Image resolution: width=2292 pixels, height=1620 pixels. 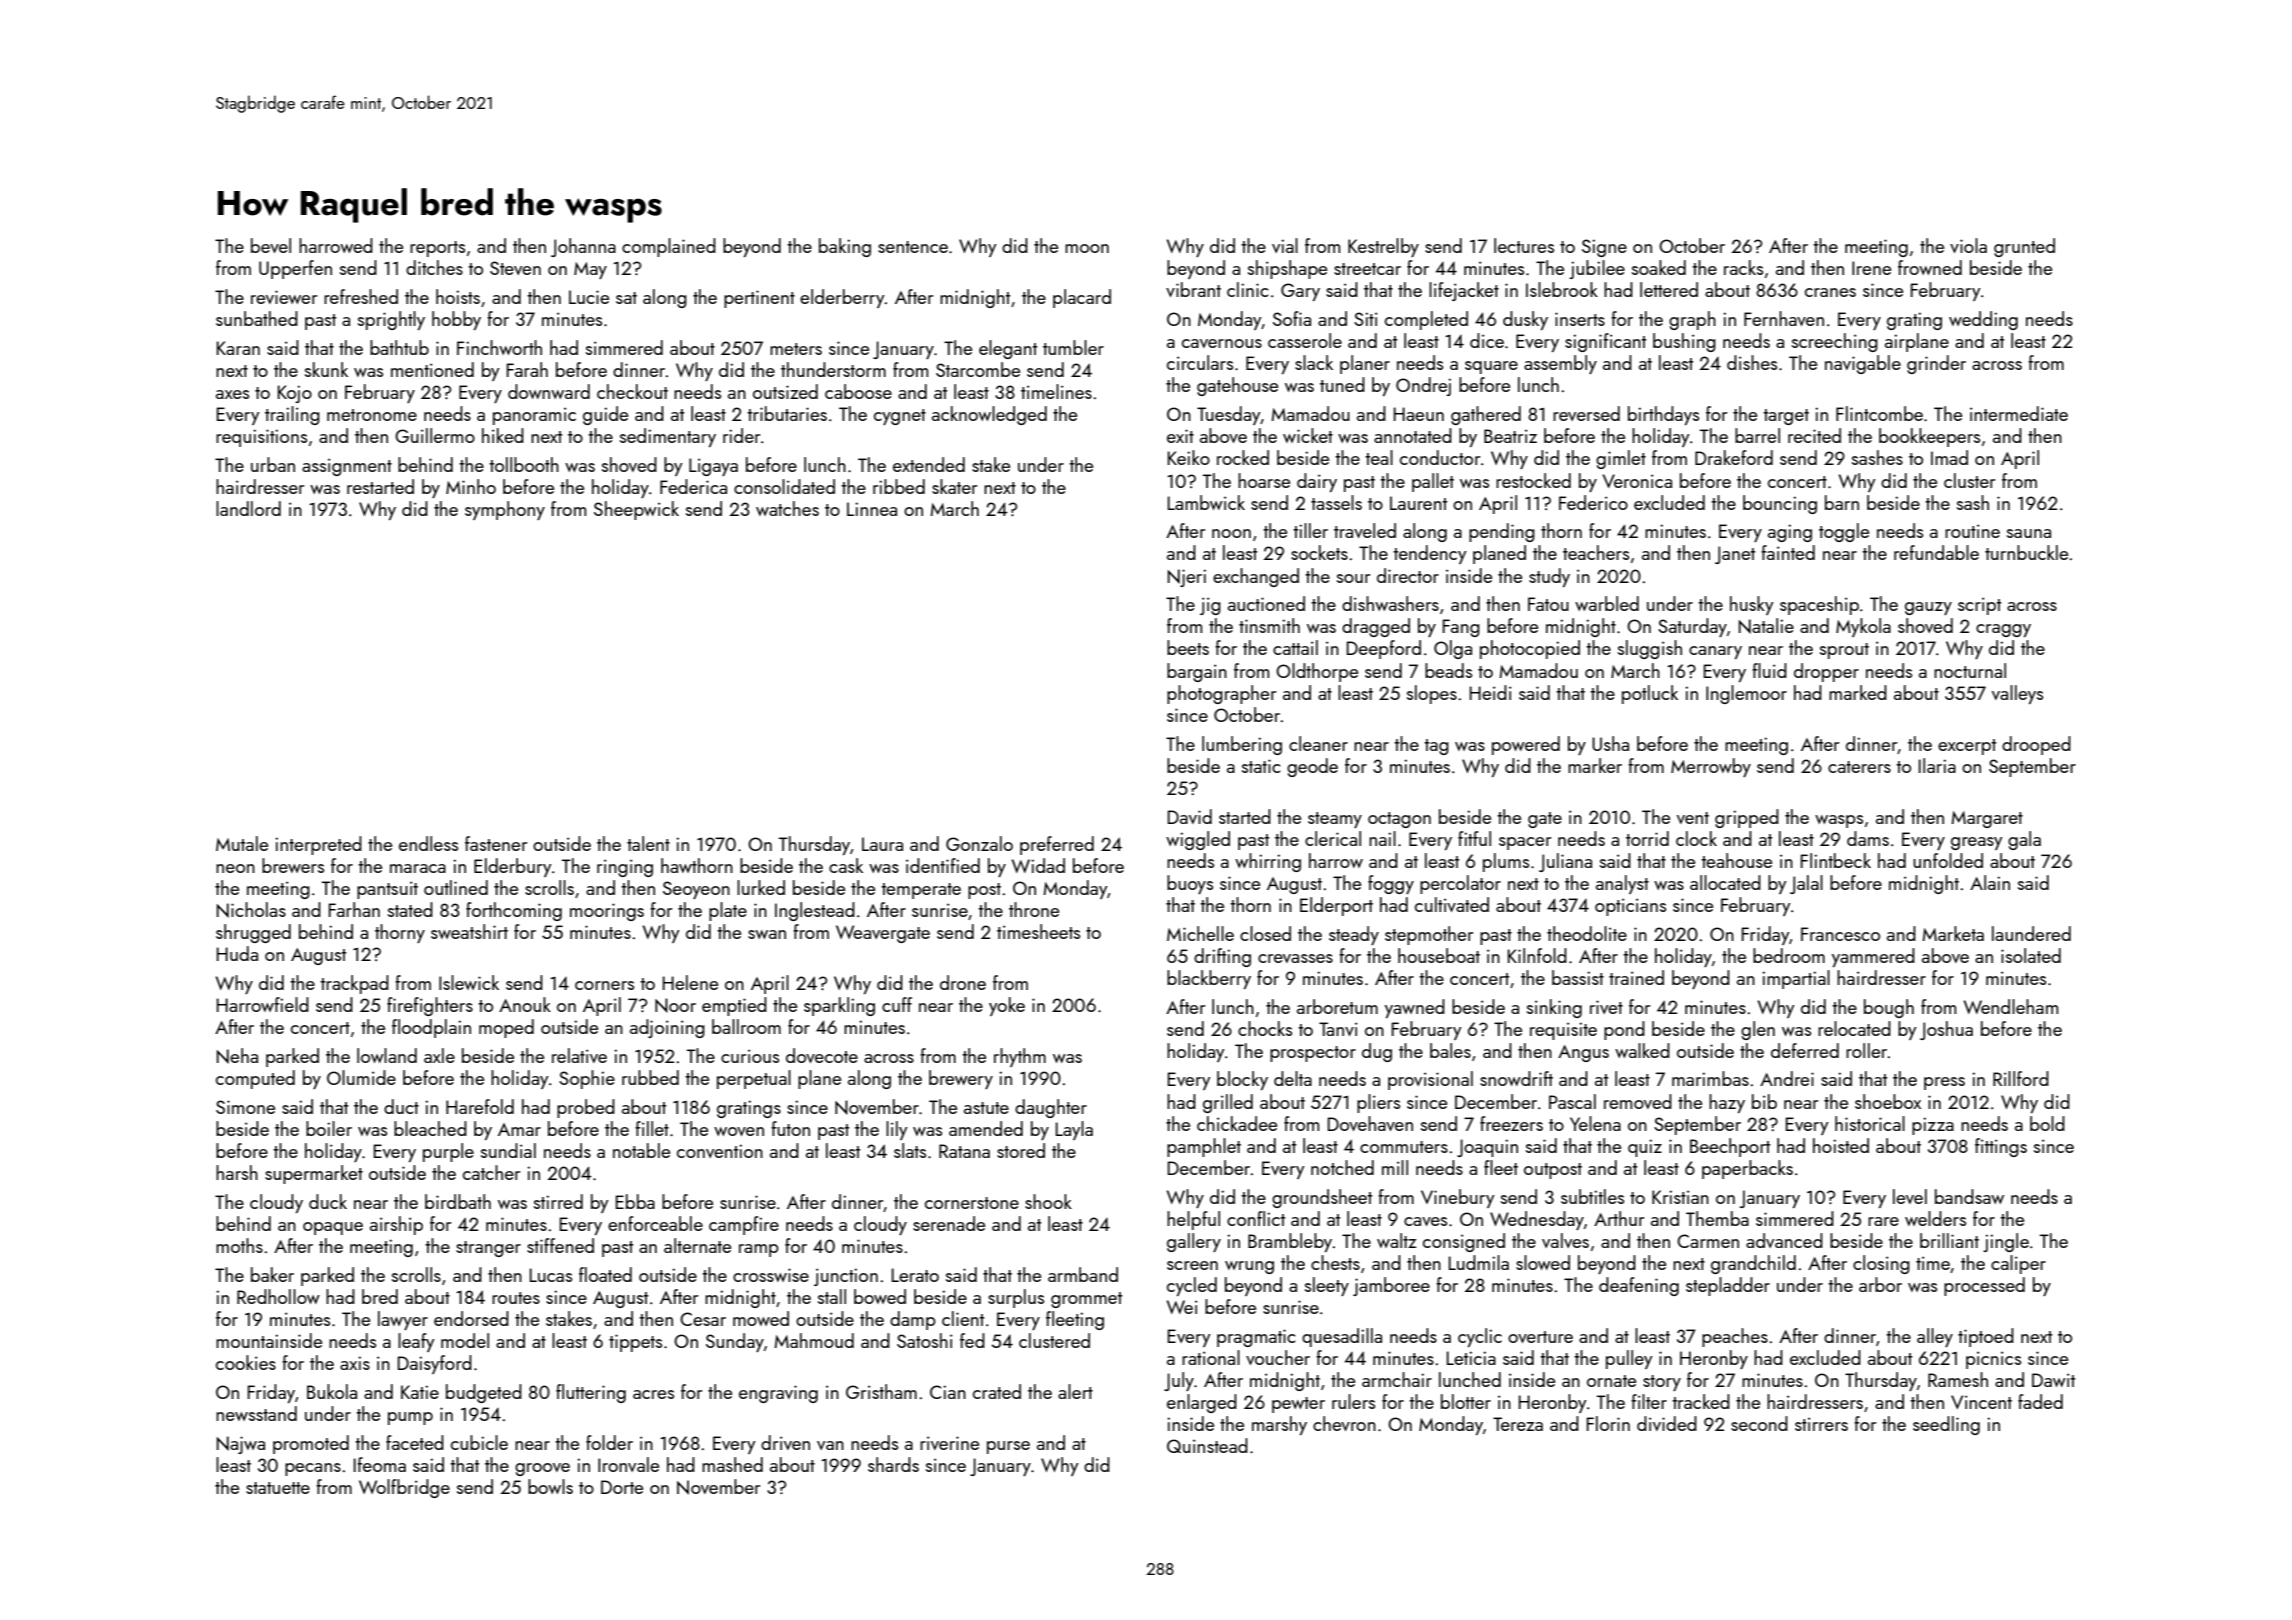 I want to click on Oldthorpe, so click(x=1317, y=672).
